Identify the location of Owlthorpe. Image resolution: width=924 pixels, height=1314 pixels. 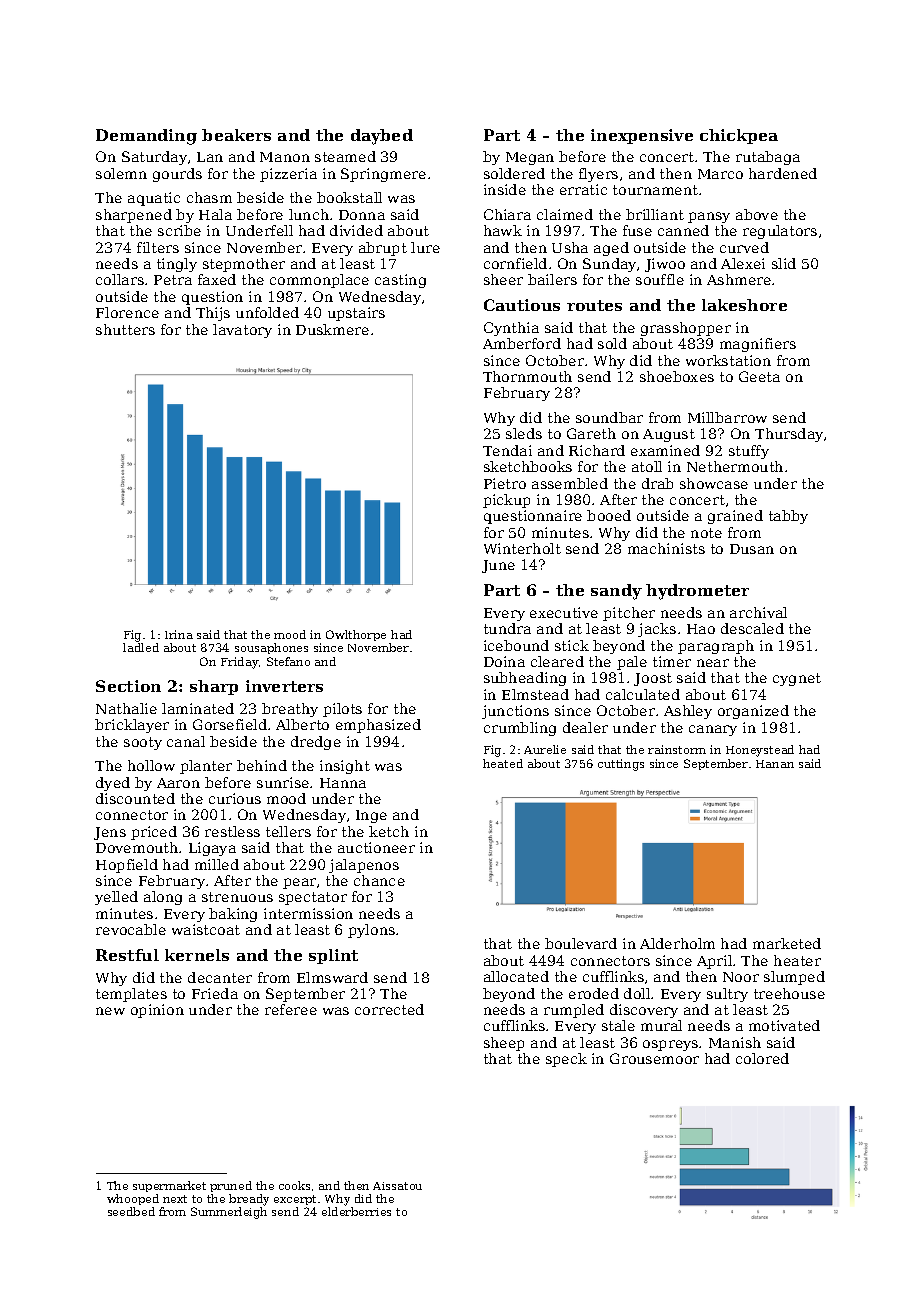
(356, 635).
